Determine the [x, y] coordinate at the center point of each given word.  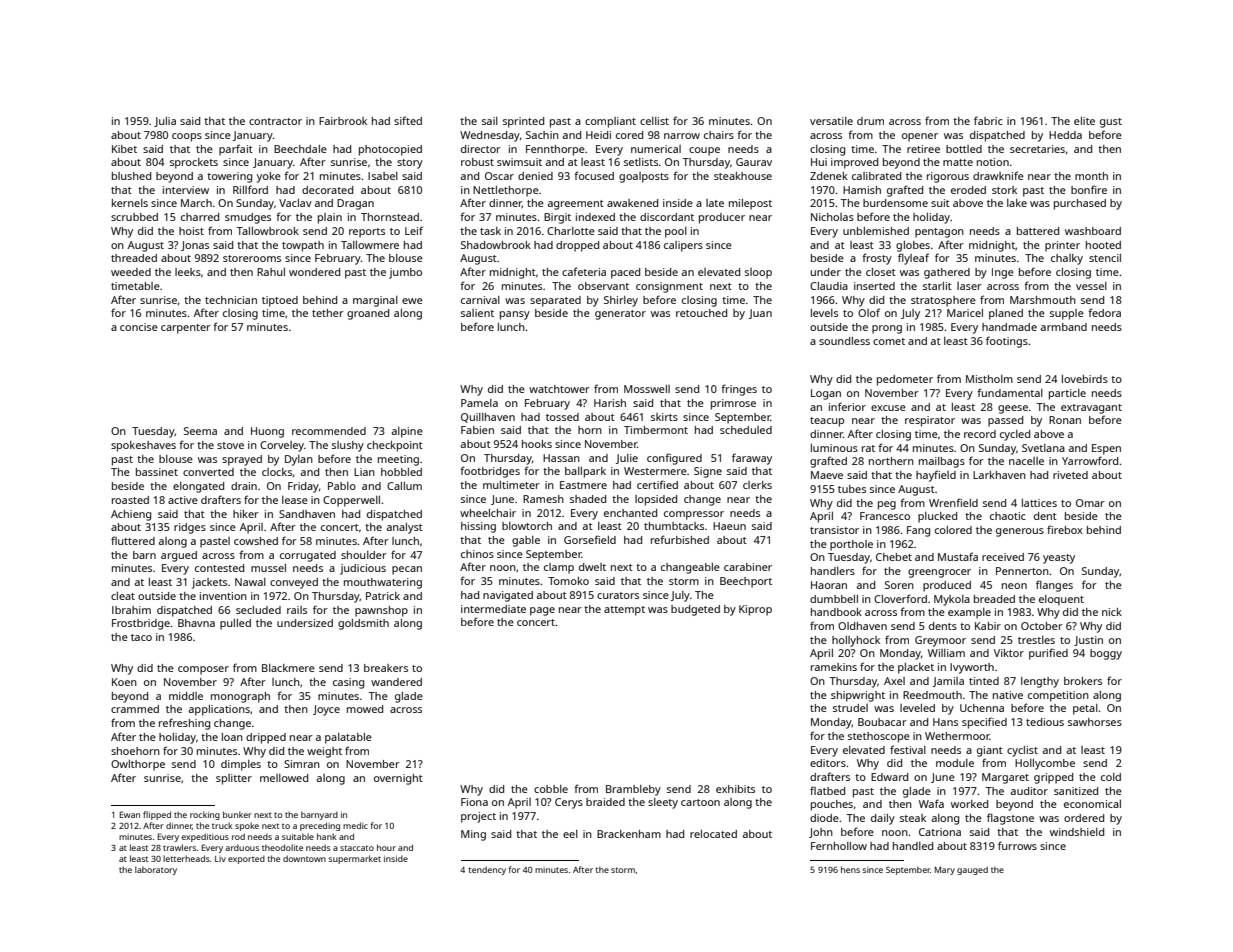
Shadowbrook [496, 245]
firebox [1065, 529]
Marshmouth [1043, 300]
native [1008, 695]
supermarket [354, 859]
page [542, 611]
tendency [487, 870]
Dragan [355, 204]
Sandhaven [307, 514]
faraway [752, 459]
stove [230, 445]
